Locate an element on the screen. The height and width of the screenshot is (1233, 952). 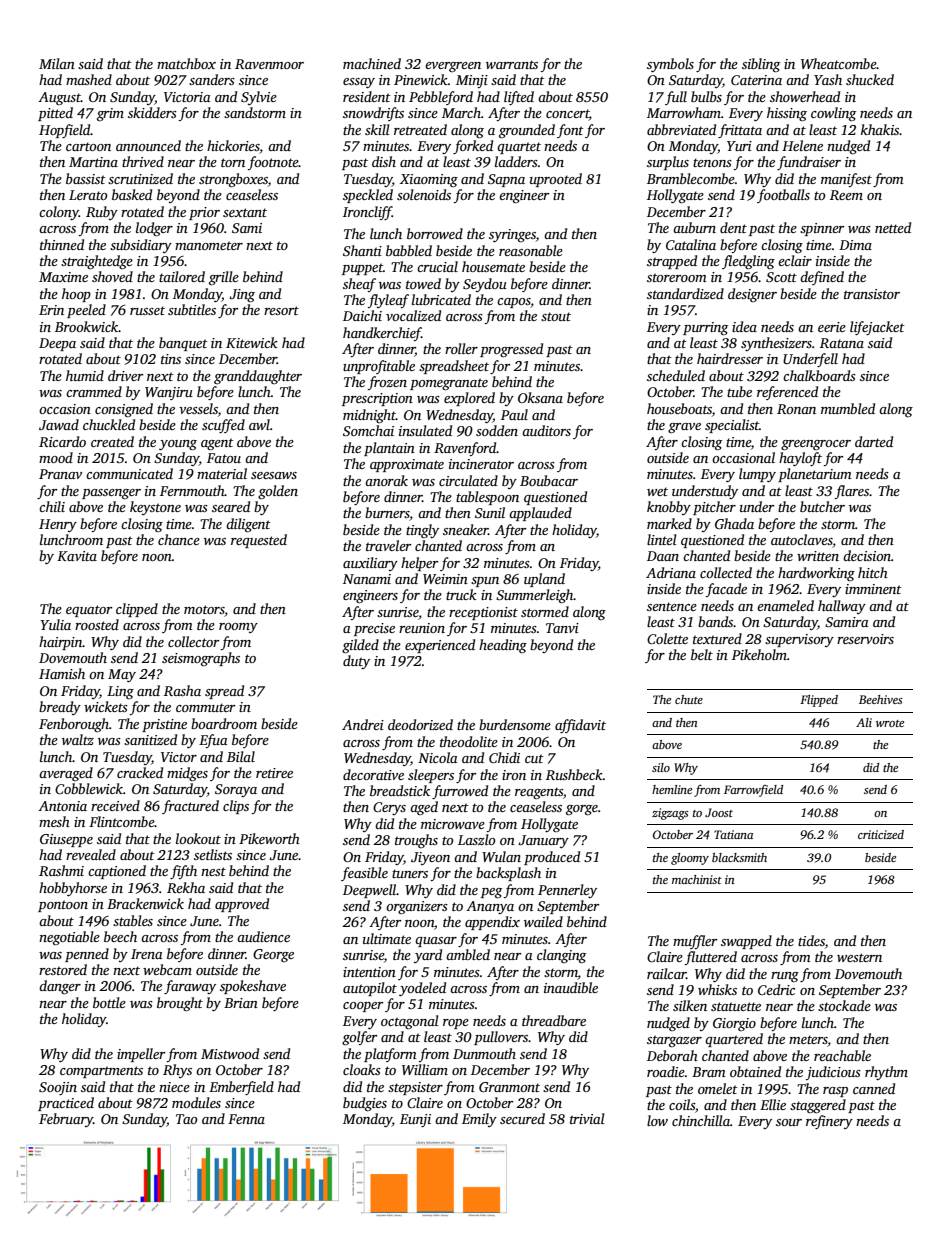
unprofitable is located at coordinates (379, 367).
